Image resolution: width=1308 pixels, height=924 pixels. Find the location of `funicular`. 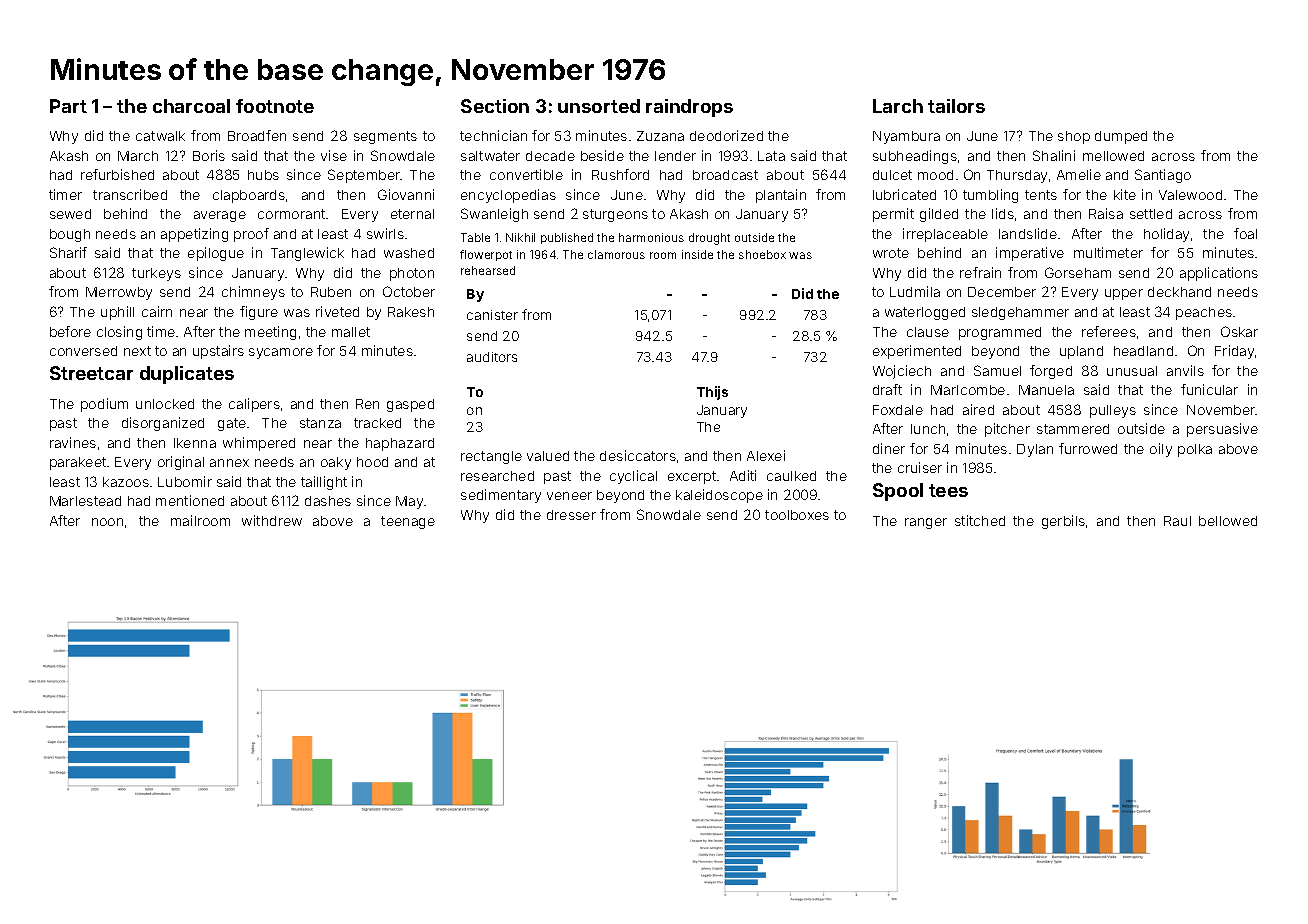

funicular is located at coordinates (1209, 389).
